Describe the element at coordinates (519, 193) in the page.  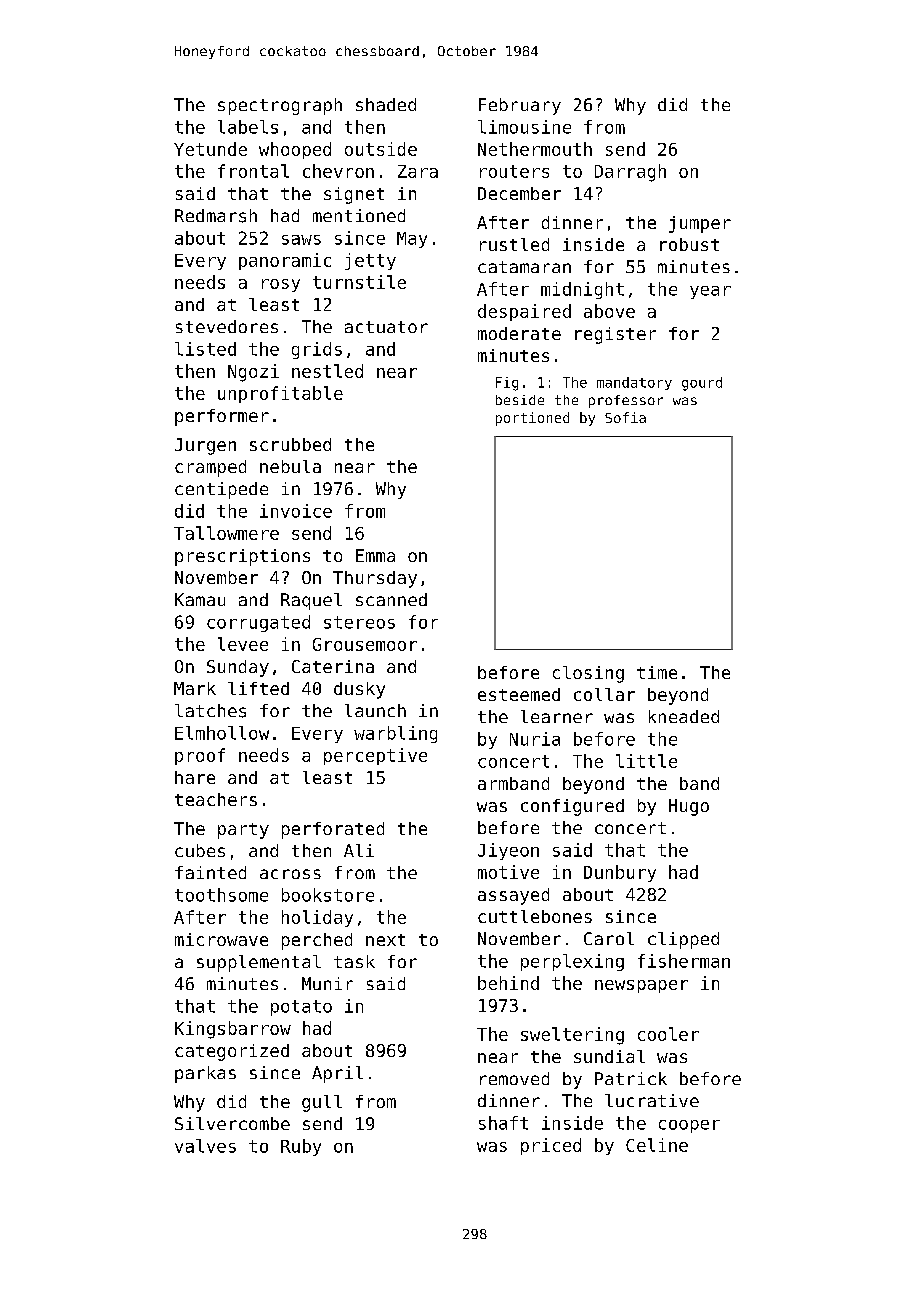
I see `December` at that location.
